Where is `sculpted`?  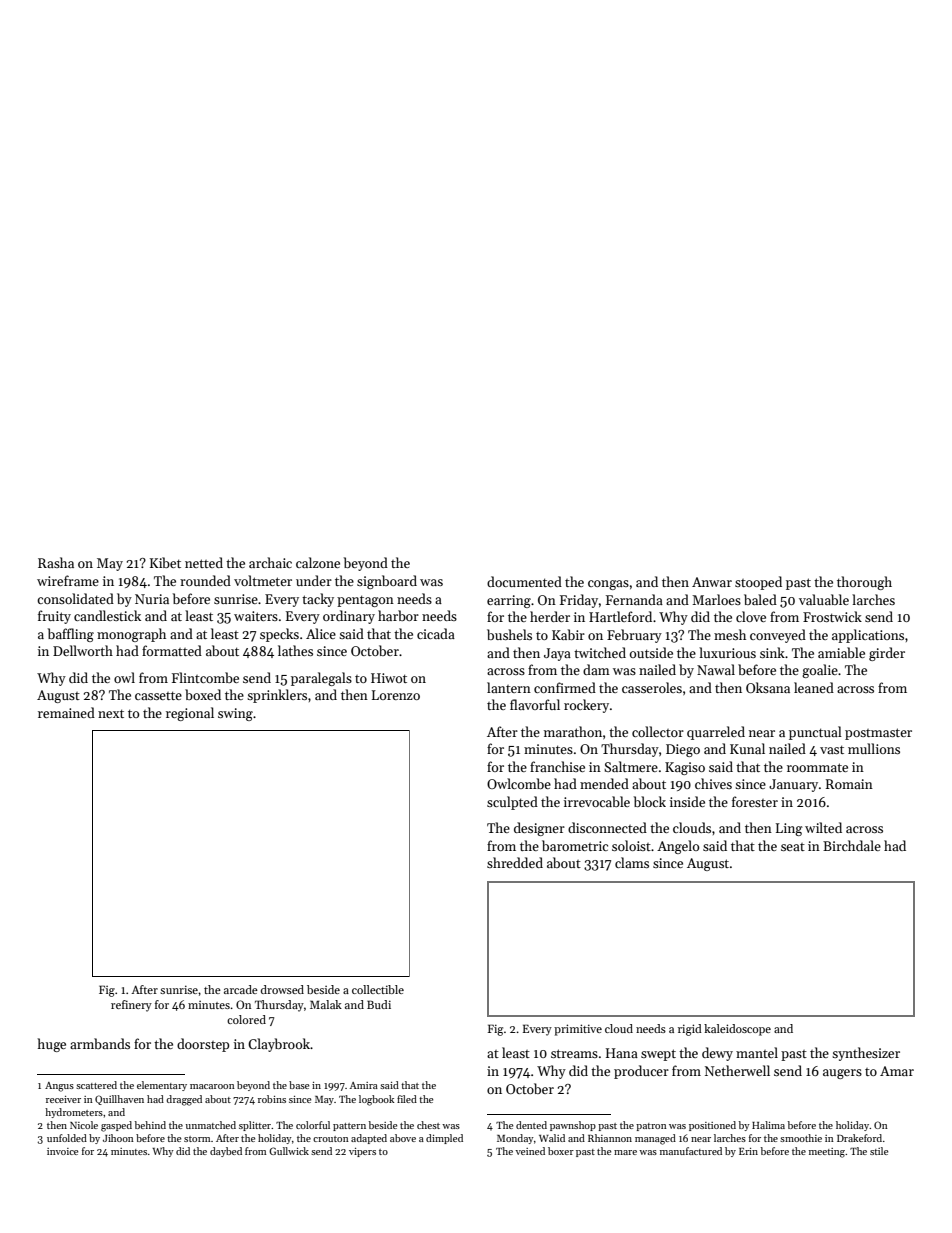 sculpted is located at coordinates (512, 803).
